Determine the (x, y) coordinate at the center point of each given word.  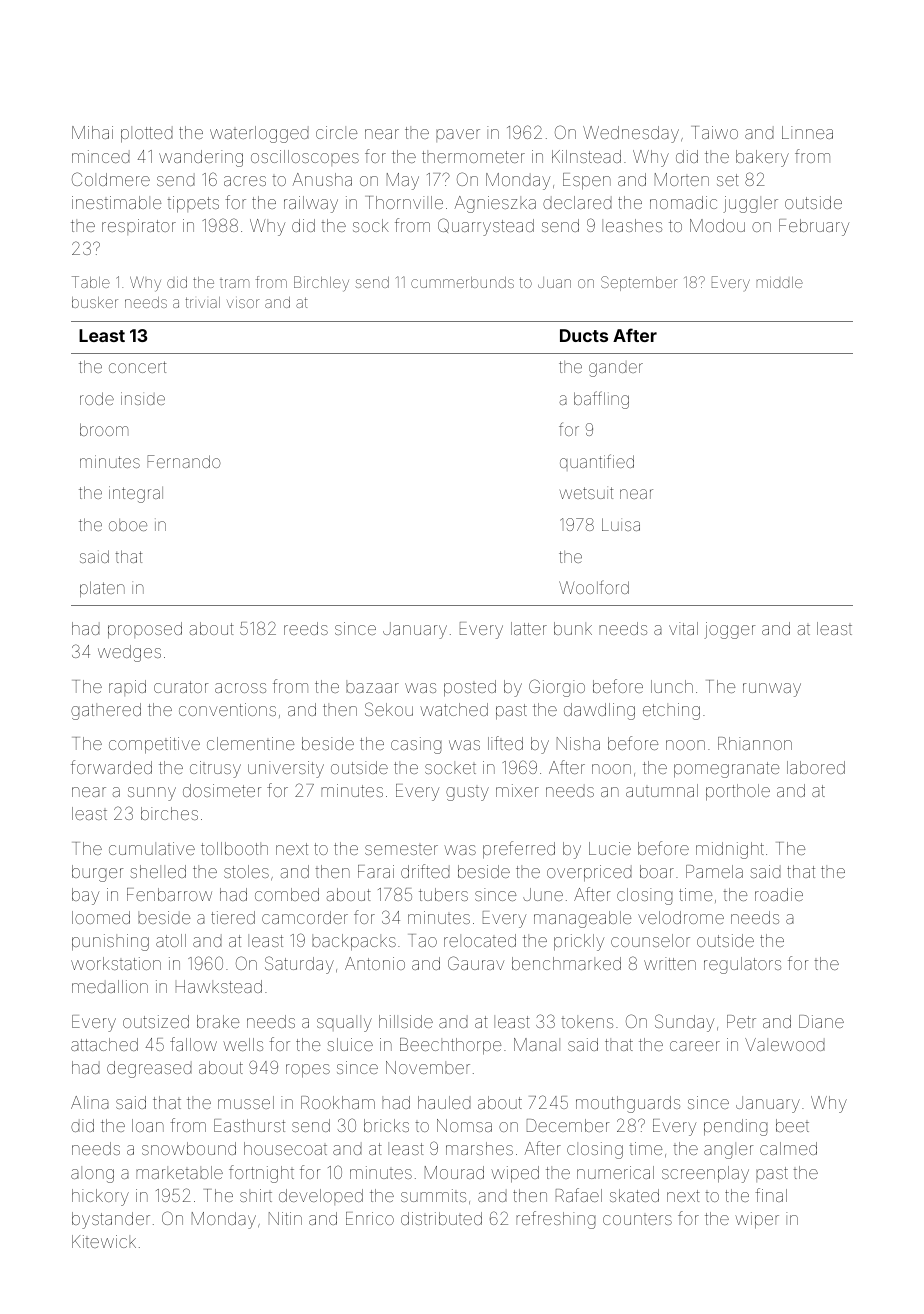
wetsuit (586, 492)
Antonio (375, 963)
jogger (729, 630)
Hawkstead (219, 986)
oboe (128, 525)
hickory (100, 1197)
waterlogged (259, 134)
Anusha (322, 179)
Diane (821, 1021)
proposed (145, 630)
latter (529, 628)
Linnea (807, 132)
